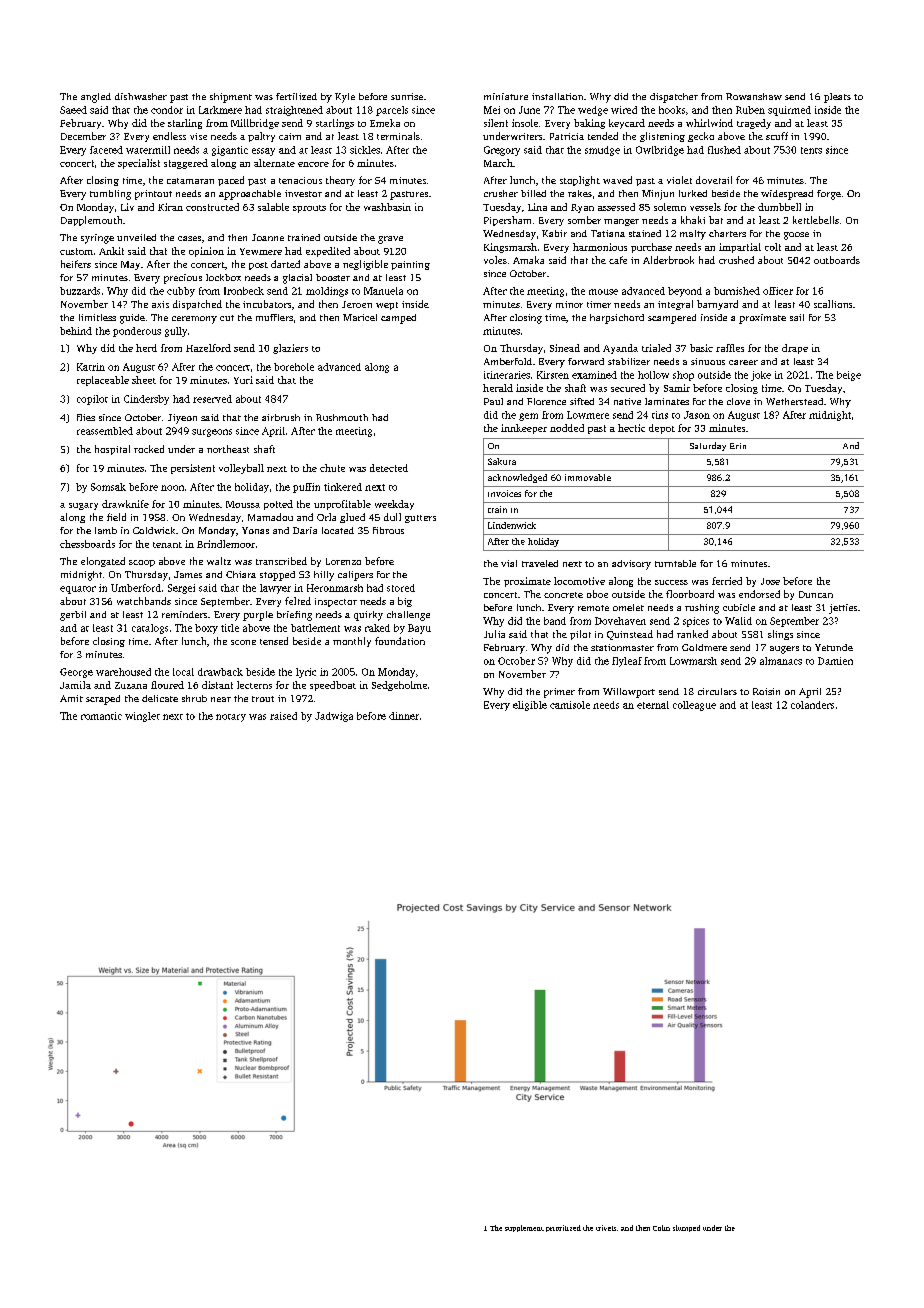 The image size is (924, 1308). What do you see at coordinates (96, 98) in the image?
I see `angled` at bounding box center [96, 98].
